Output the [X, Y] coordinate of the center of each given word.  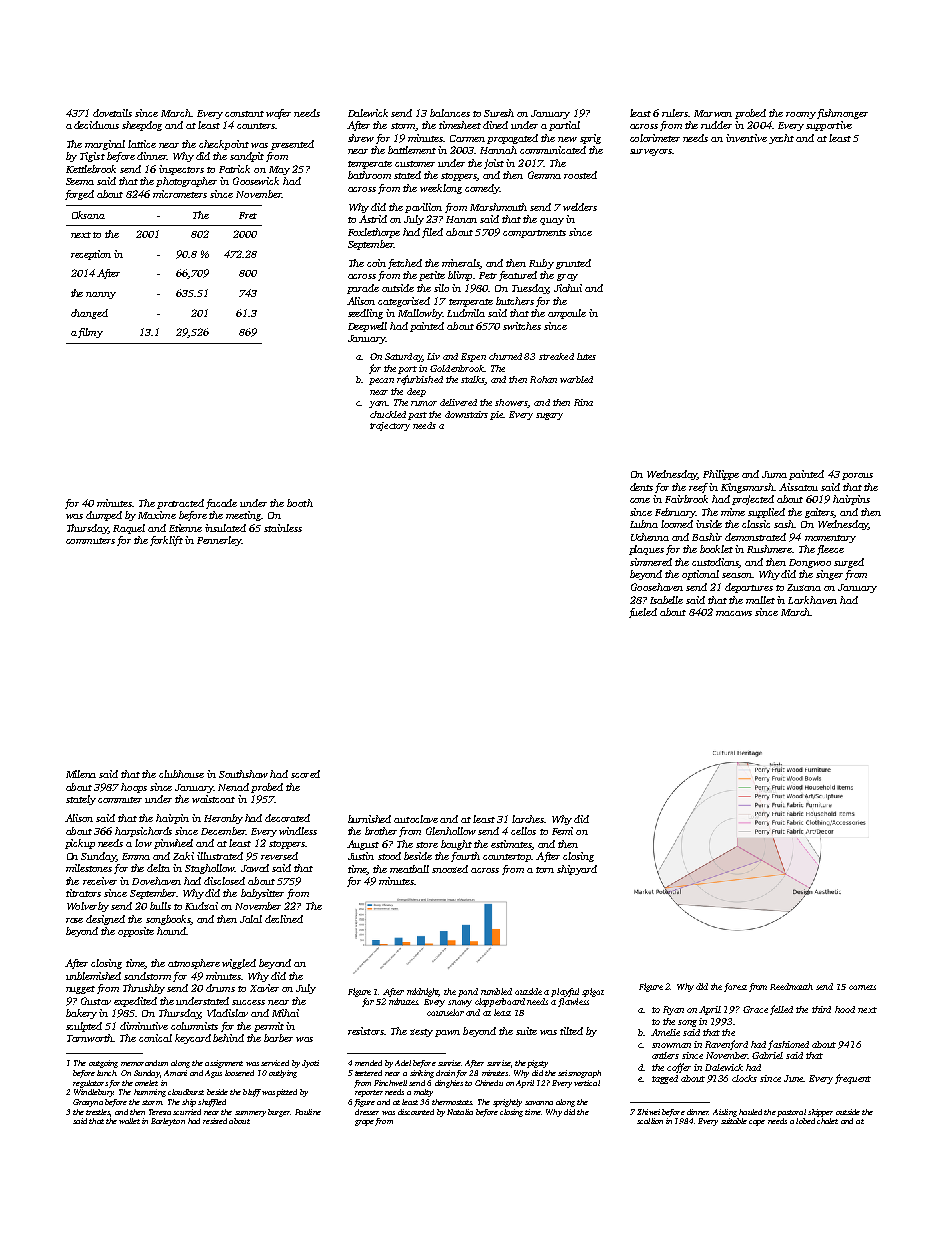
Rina [583, 402]
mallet [760, 600]
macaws [734, 613]
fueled [643, 613]
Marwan [713, 113]
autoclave [416, 819]
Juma [774, 474]
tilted [571, 1031]
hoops [134, 788]
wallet [129, 1121]
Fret [248, 215]
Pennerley [219, 541]
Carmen [467, 138]
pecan [381, 381]
